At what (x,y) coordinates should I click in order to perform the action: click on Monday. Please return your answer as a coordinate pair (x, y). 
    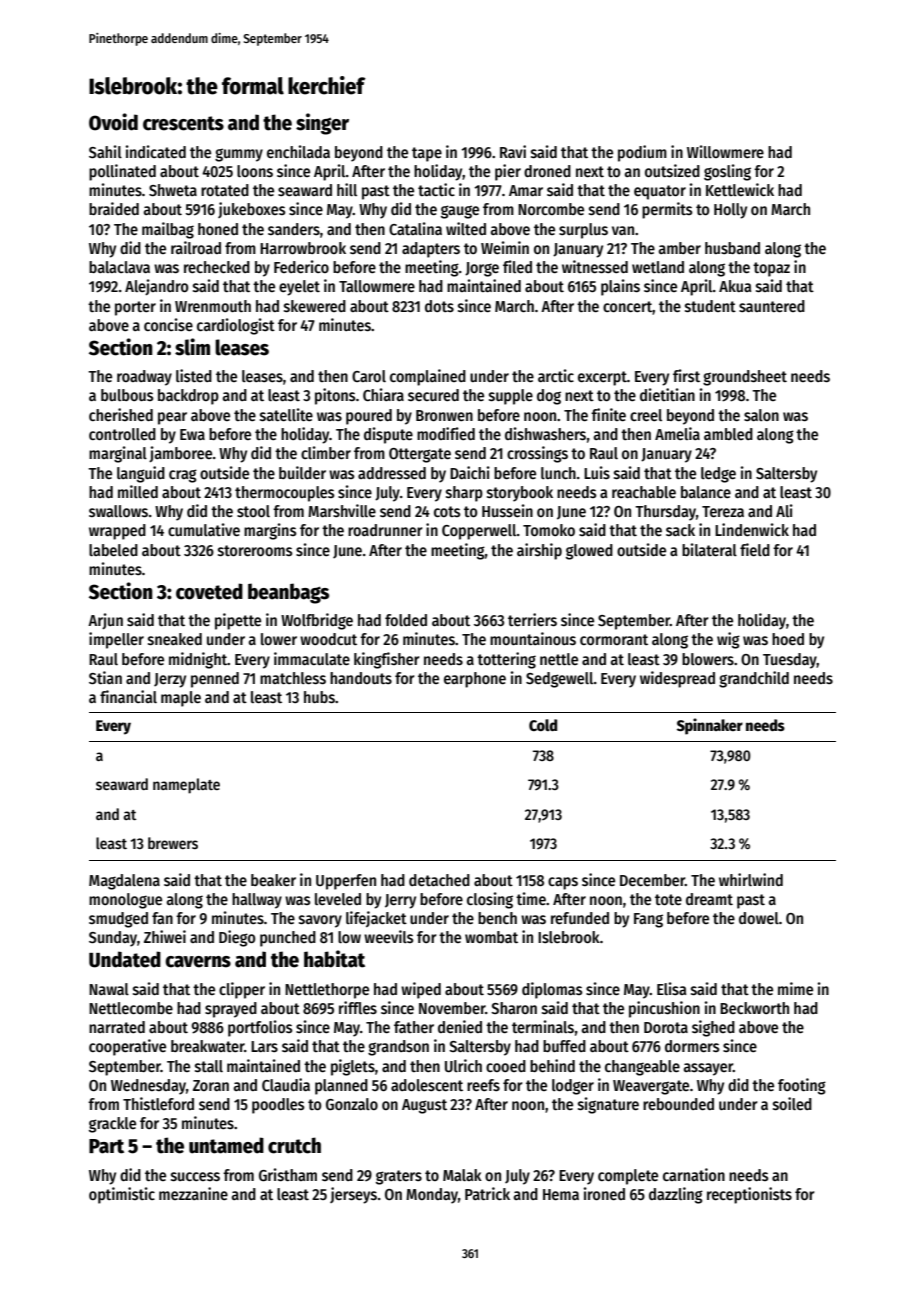
    Looking at the image, I should click on (432, 1196).
